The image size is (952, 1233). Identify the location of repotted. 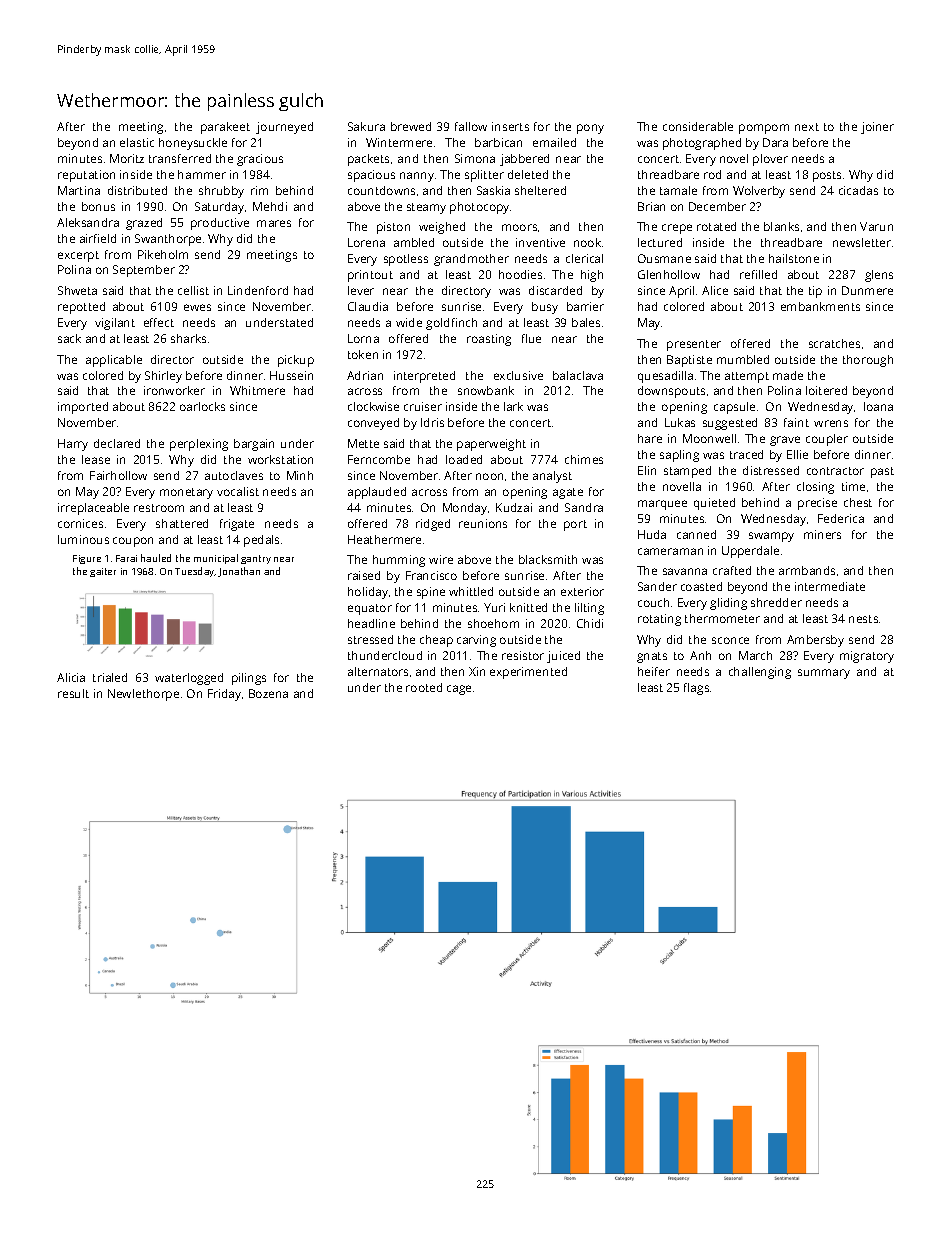
(81, 308).
